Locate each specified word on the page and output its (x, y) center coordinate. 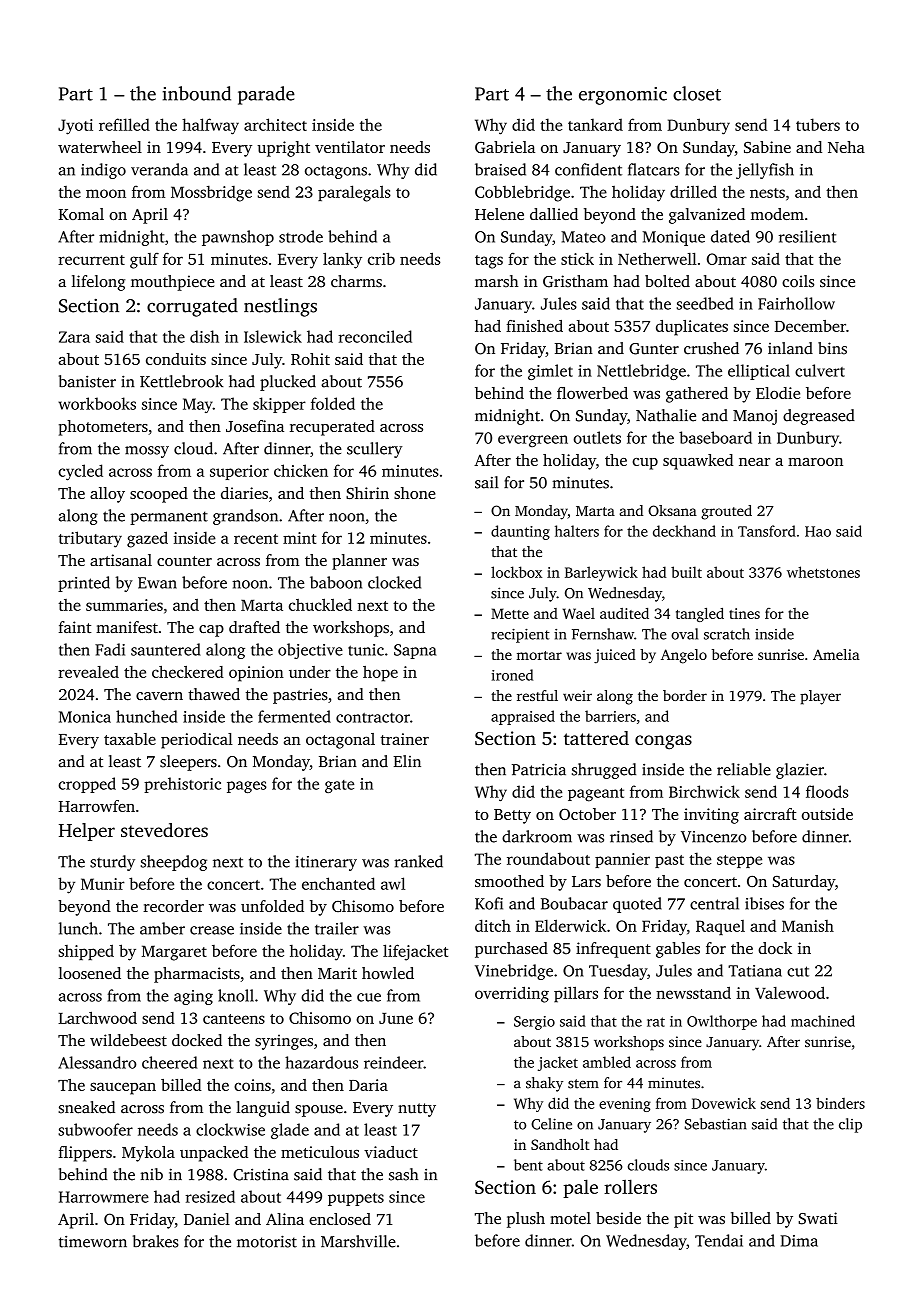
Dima (799, 1241)
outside (827, 814)
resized (210, 1196)
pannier (622, 860)
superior (239, 472)
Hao (818, 531)
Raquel (720, 927)
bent (528, 1165)
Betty (512, 816)
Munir (103, 884)
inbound (197, 93)
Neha (846, 147)
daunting (520, 532)
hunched (146, 716)
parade (266, 95)
